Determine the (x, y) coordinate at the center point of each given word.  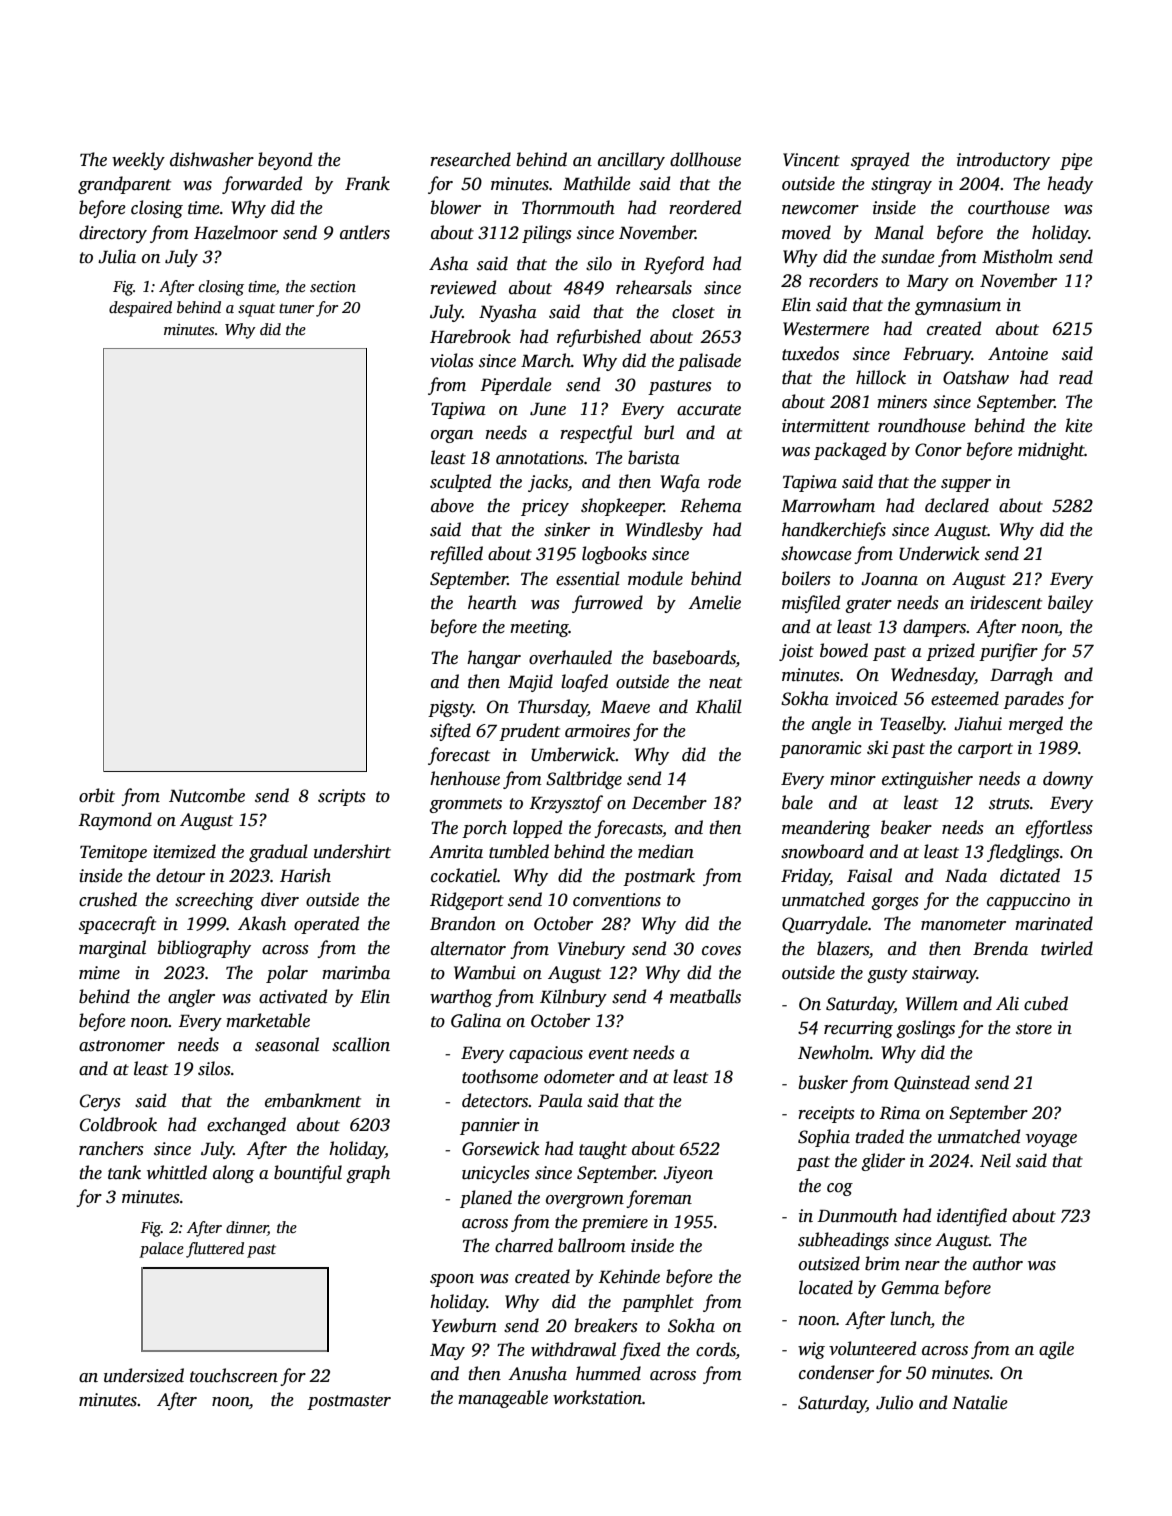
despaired (140, 309)
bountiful (308, 1174)
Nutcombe (207, 795)
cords (716, 1350)
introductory (1003, 161)
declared (957, 505)
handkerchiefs (834, 531)
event (609, 1054)
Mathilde (597, 183)
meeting (539, 628)
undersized (144, 1375)
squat (256, 310)
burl (659, 432)
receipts (826, 1114)
